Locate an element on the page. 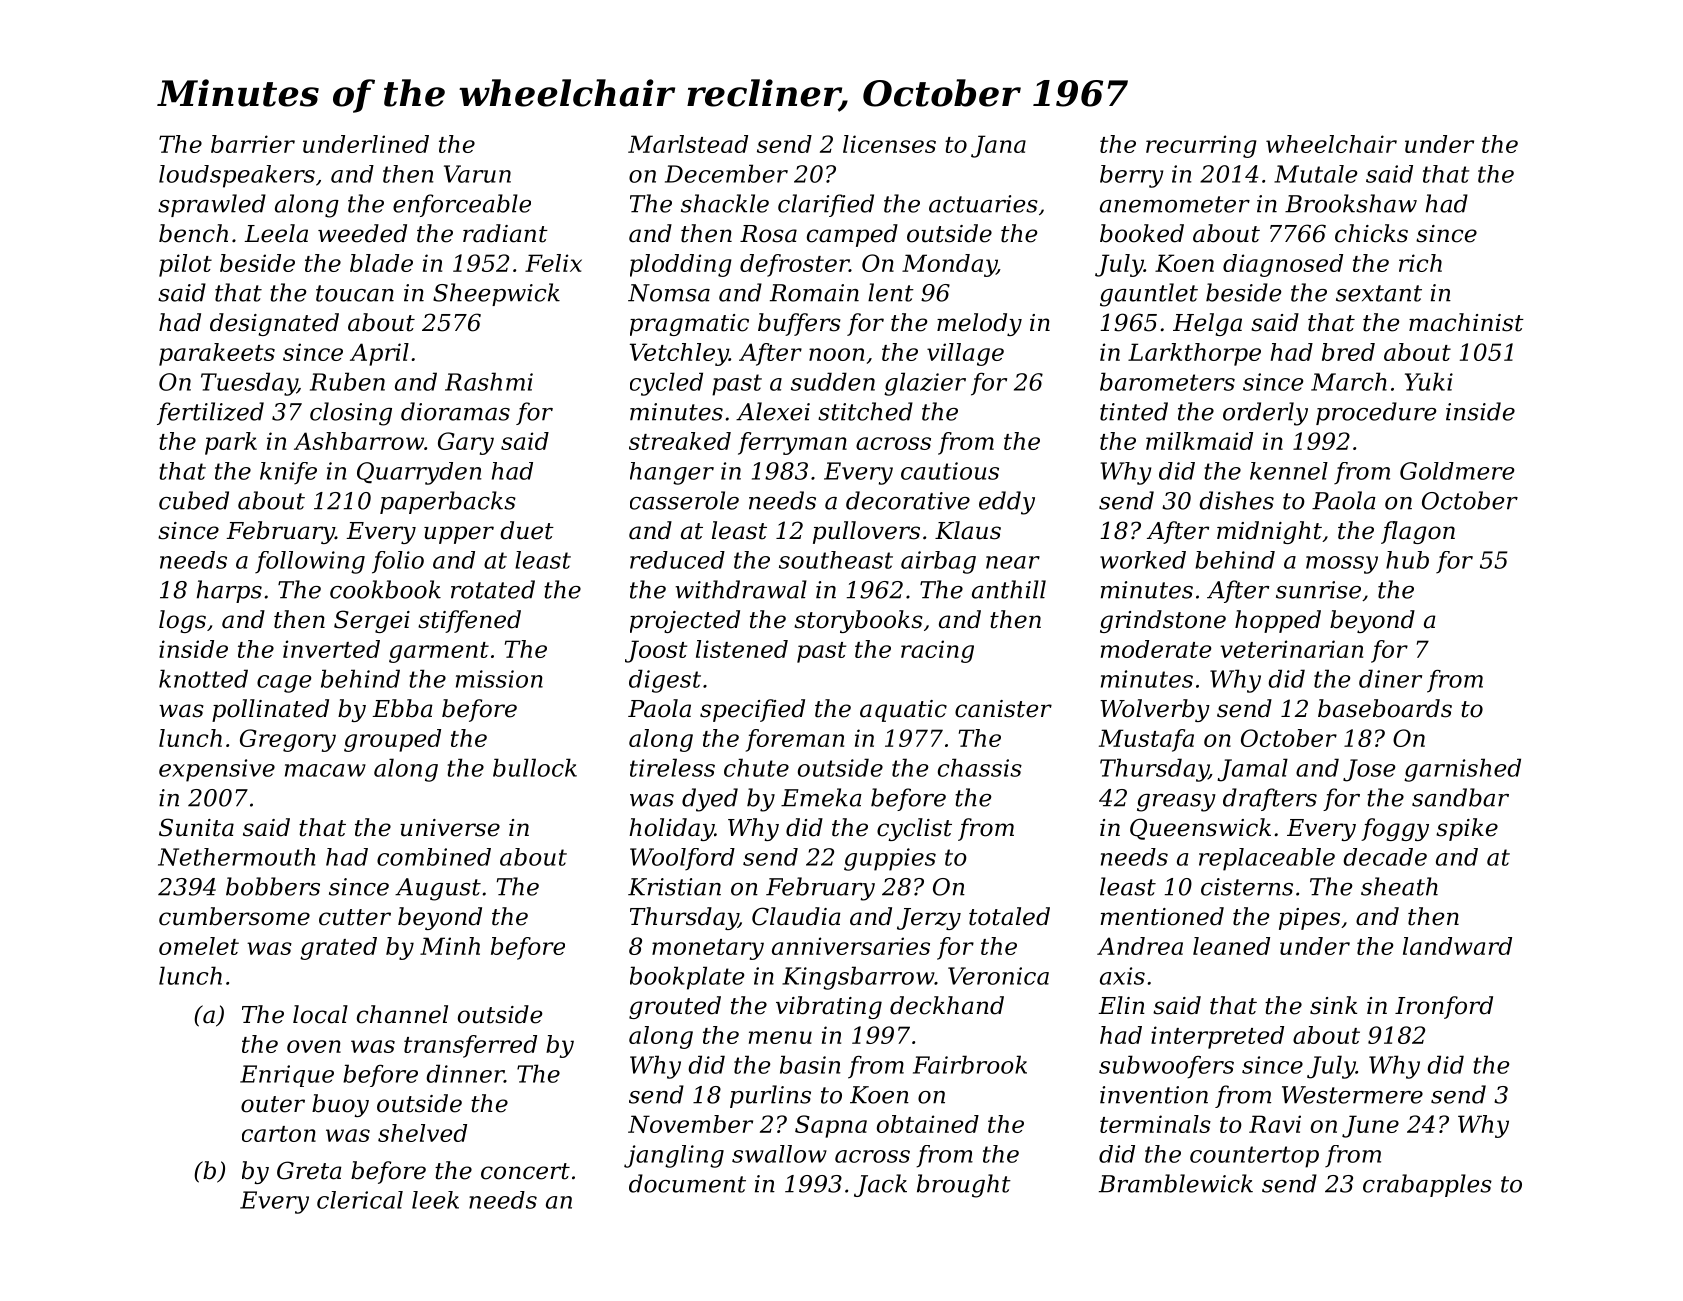 The height and width of the image is (1301, 1683). rotated is located at coordinates (493, 589).
